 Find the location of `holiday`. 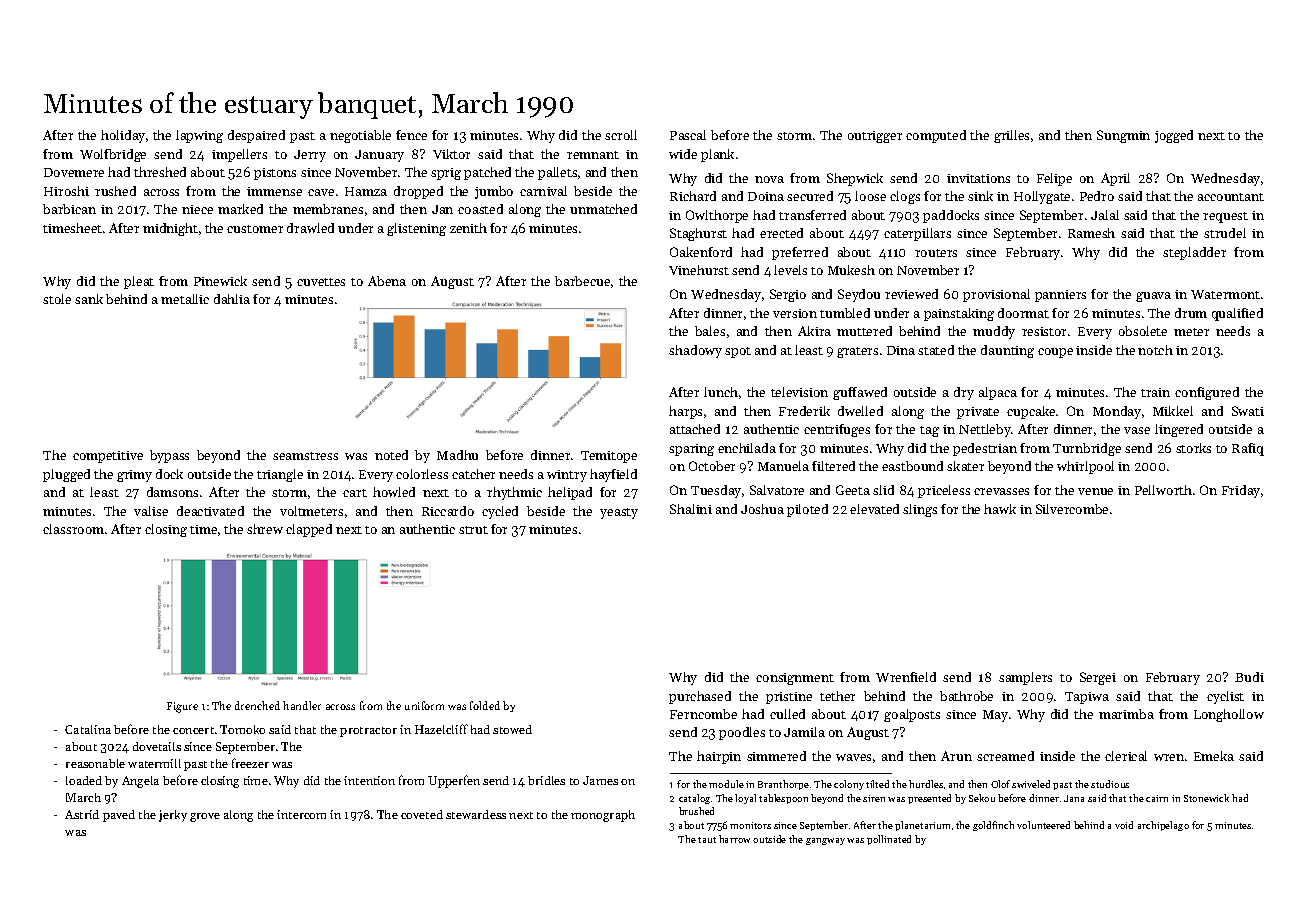

holiday is located at coordinates (123, 136).
